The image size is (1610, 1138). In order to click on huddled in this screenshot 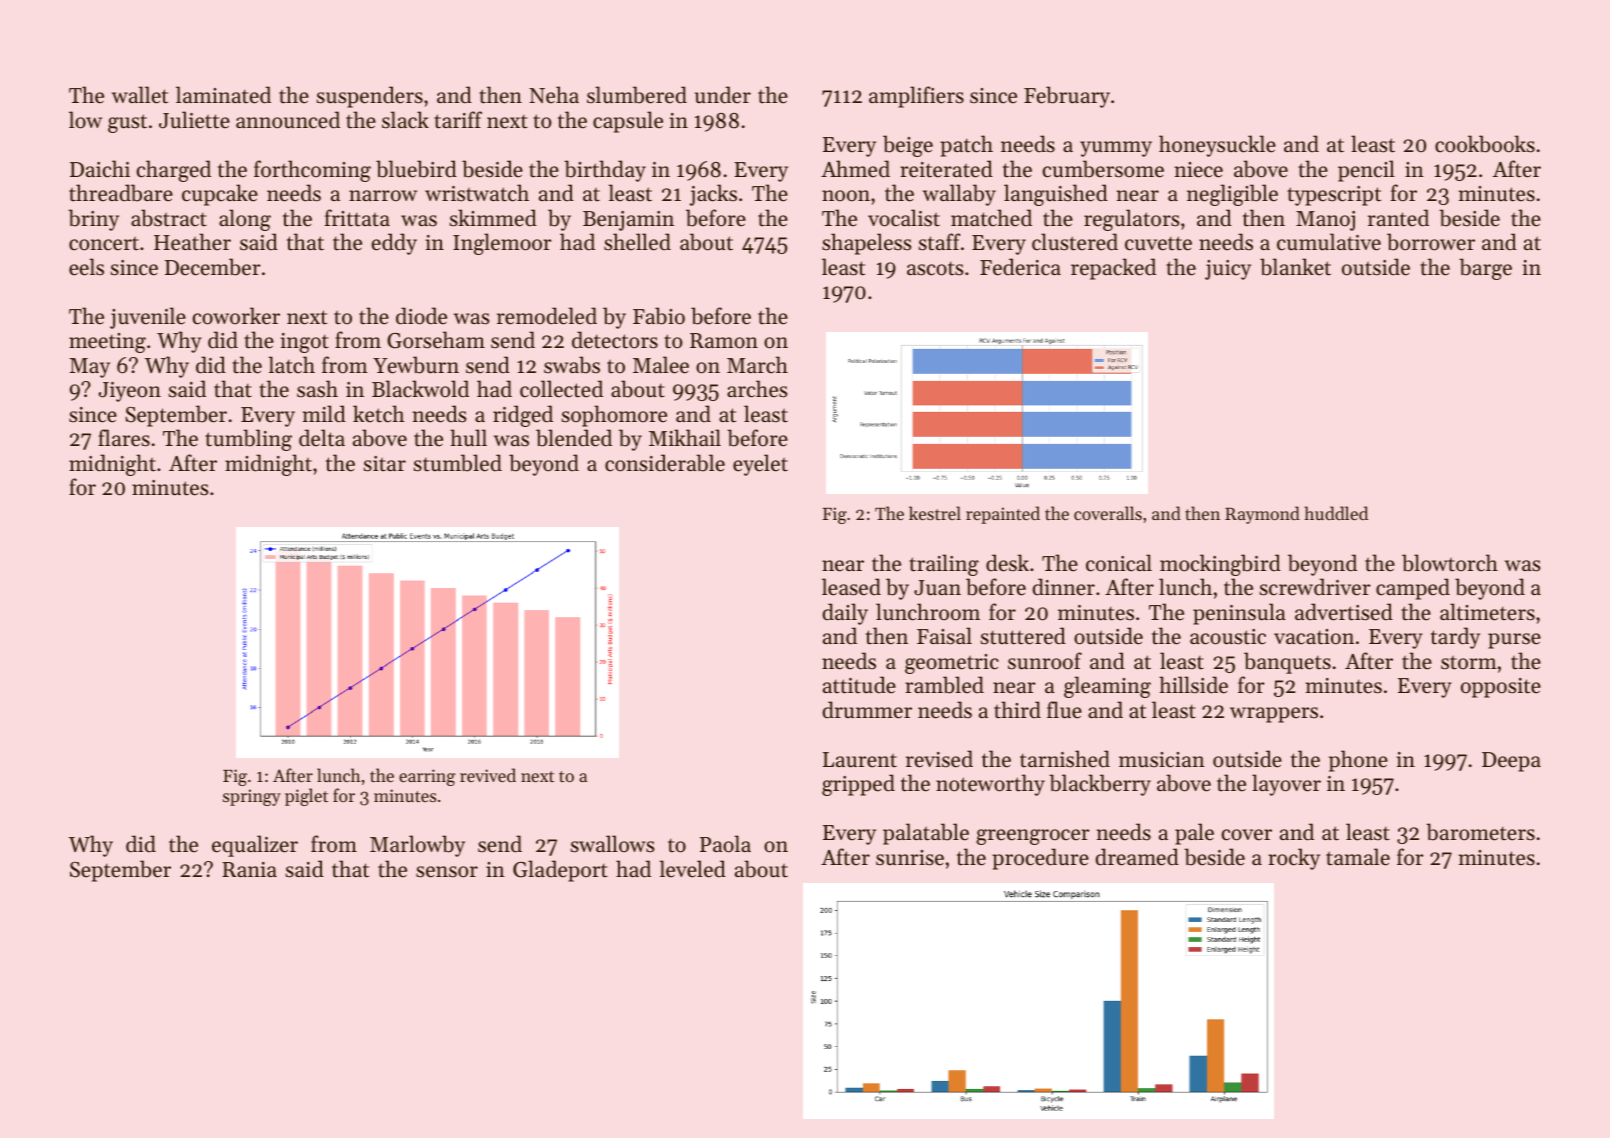, I will do `click(1336, 513)`.
